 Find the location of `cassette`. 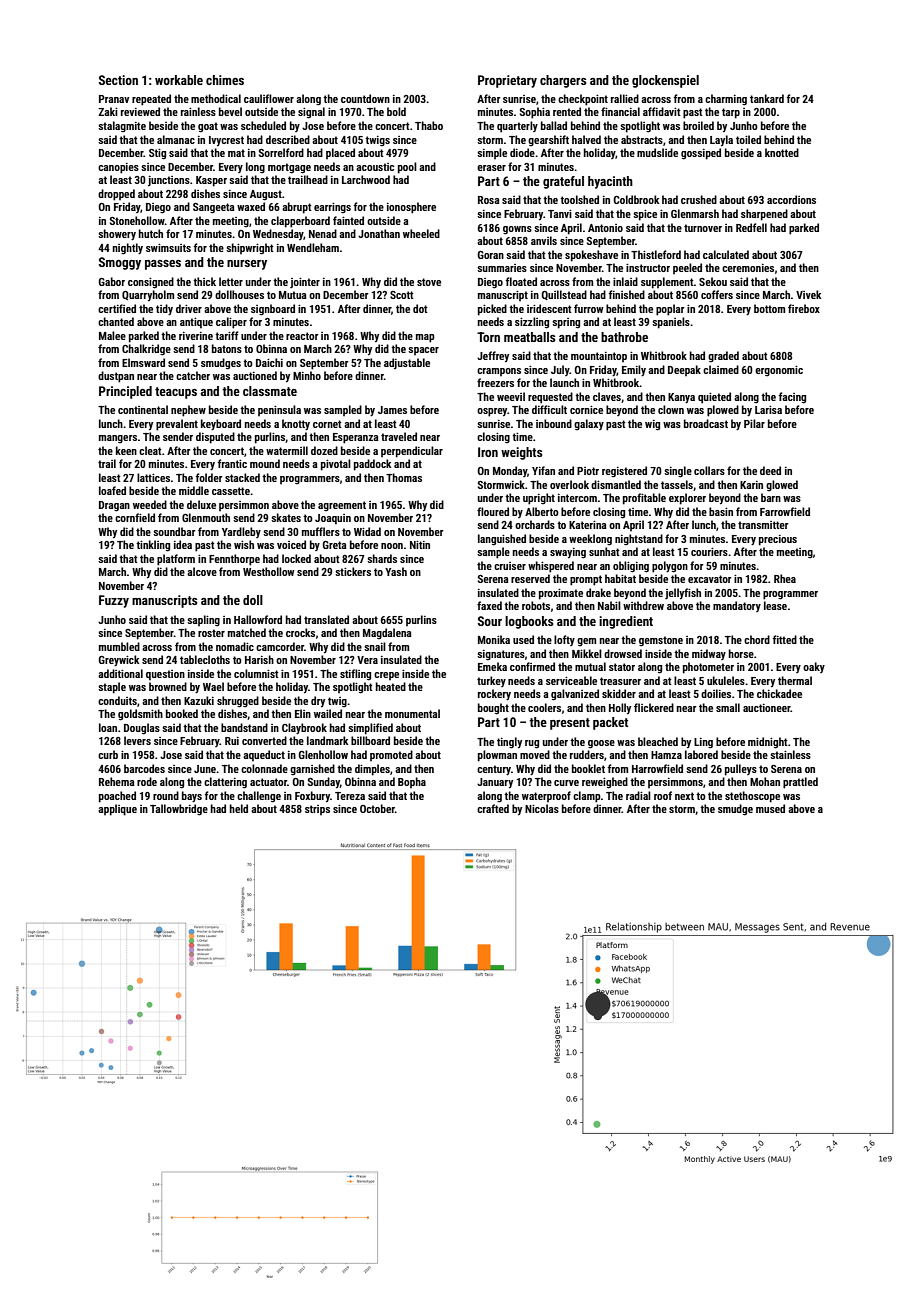

cassette is located at coordinates (231, 491).
